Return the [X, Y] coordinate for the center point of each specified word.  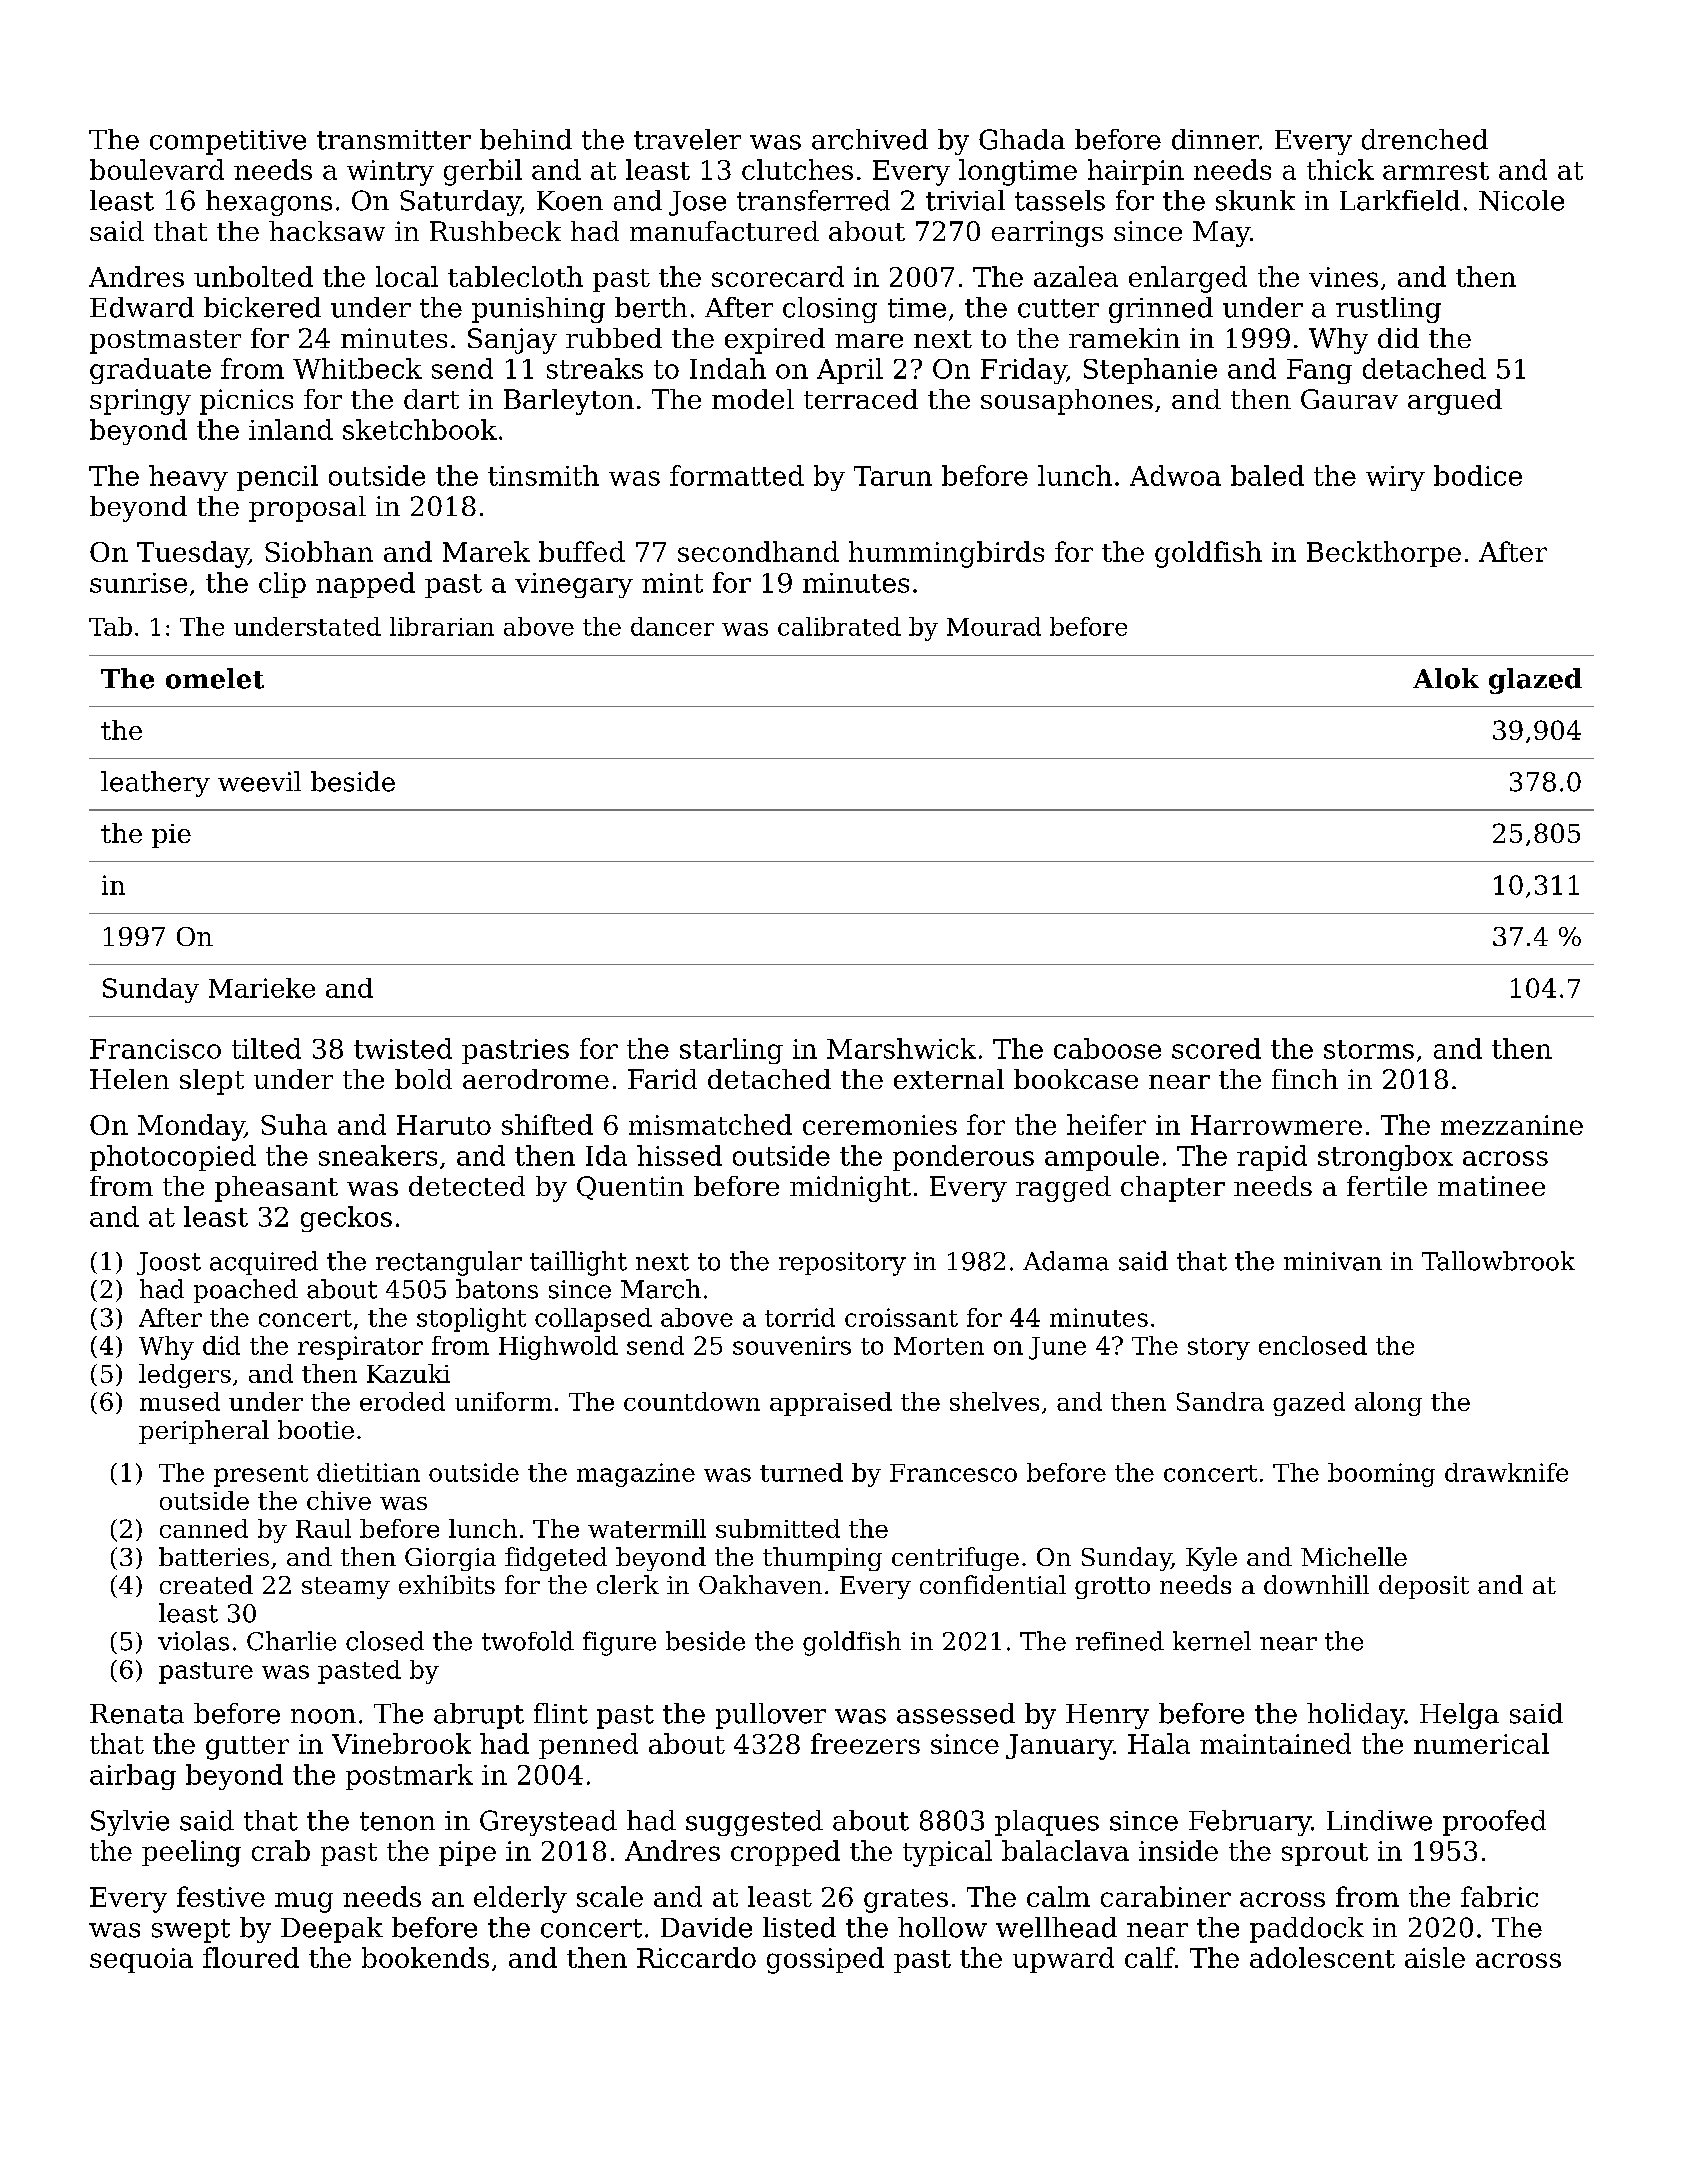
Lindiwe [1379, 1820]
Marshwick [901, 1048]
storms [1369, 1049]
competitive [228, 142]
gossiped [825, 1960]
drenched [1425, 139]
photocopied [173, 1158]
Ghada [1022, 139]
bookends [425, 1957]
